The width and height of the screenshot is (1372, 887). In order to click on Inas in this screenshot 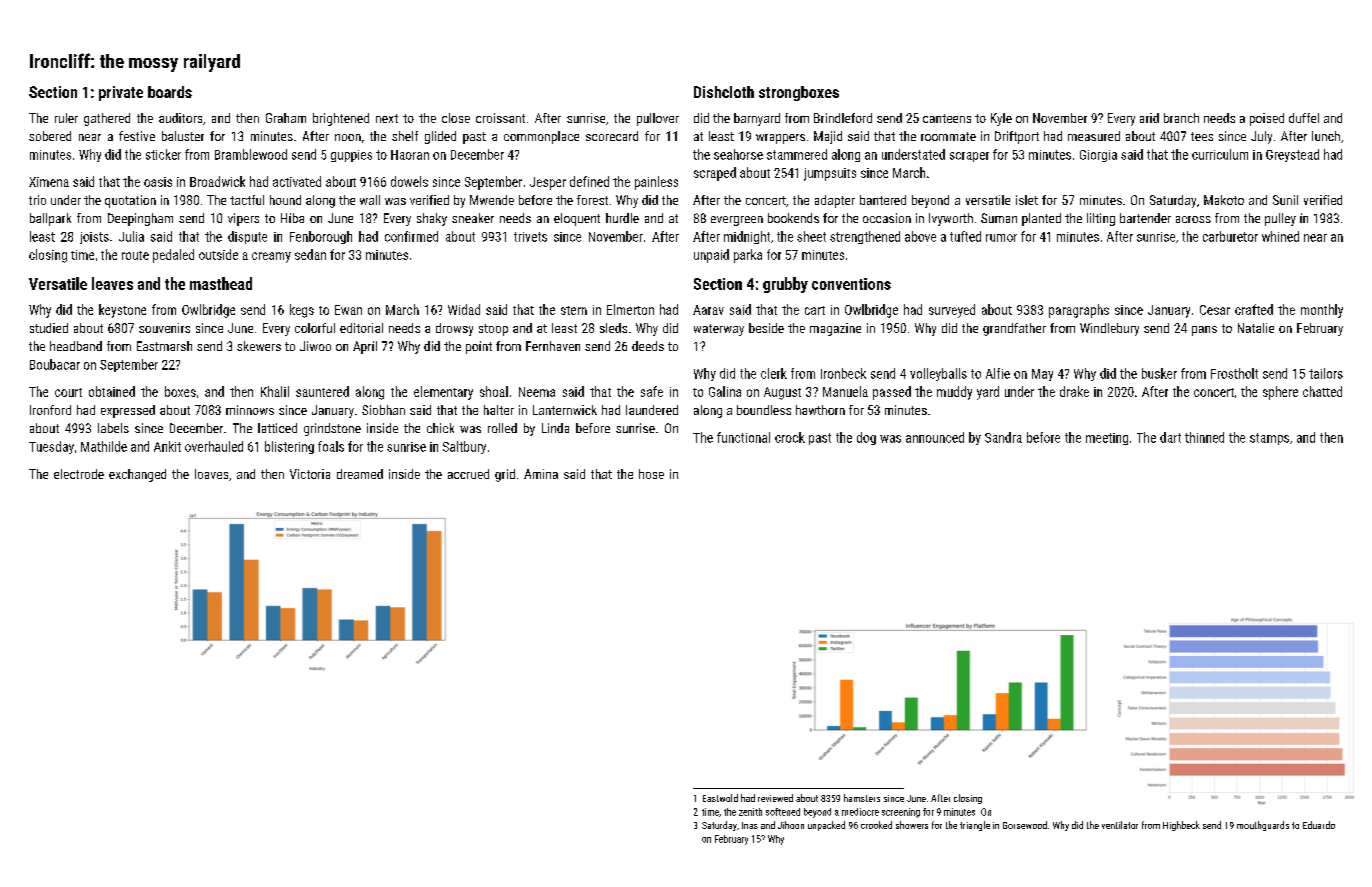, I will do `click(750, 825)`.
